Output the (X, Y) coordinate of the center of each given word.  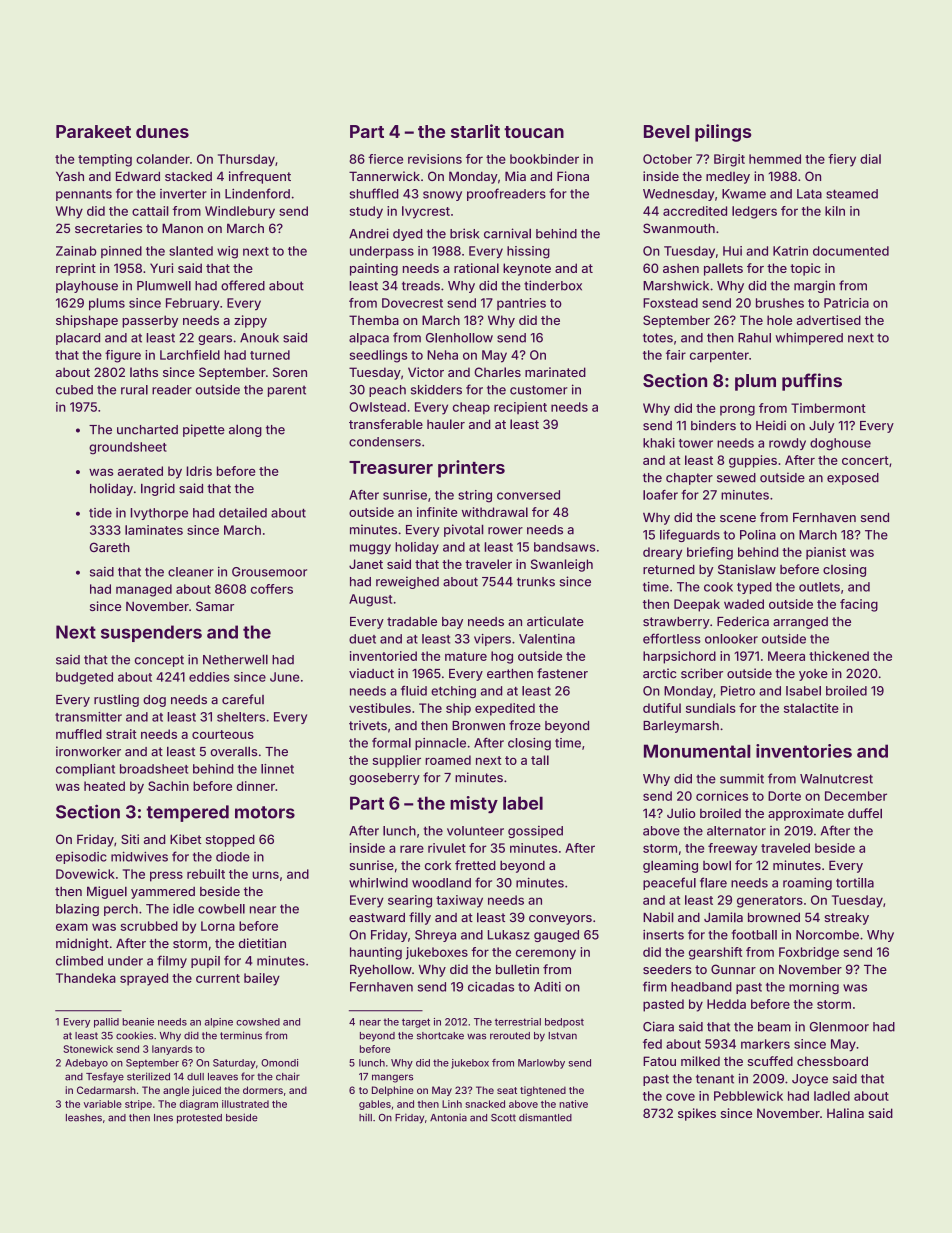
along (245, 430)
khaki (659, 443)
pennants (84, 195)
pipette (204, 430)
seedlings (379, 356)
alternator (736, 831)
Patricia (846, 303)
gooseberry (384, 779)
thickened (839, 656)
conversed (528, 495)
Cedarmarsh (106, 1090)
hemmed (775, 159)
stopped (230, 840)
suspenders (151, 633)
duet (362, 639)
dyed (407, 235)
